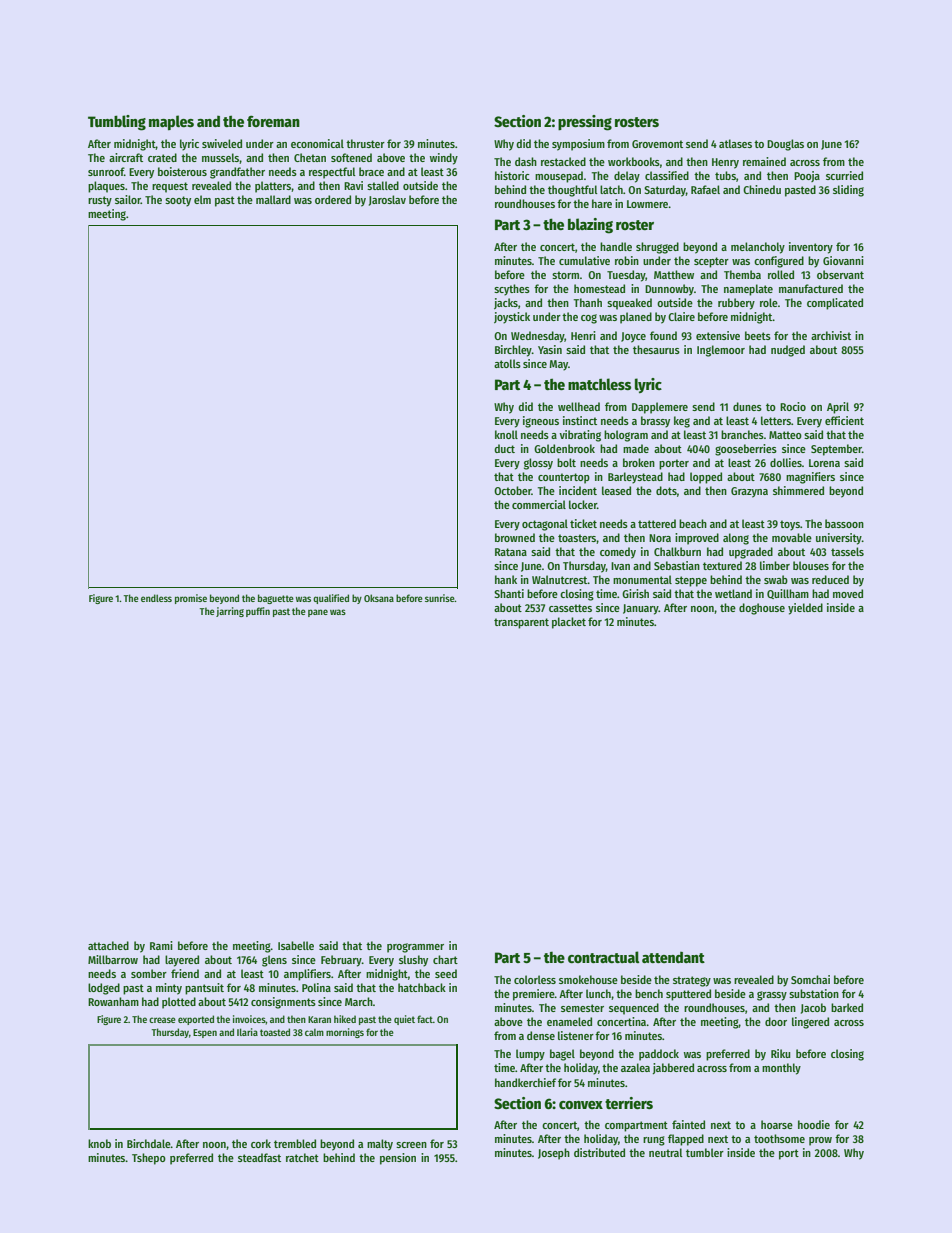 Image resolution: width=952 pixels, height=1233 pixels. Describe the element at coordinates (398, 1159) in the screenshot. I see `pension` at that location.
